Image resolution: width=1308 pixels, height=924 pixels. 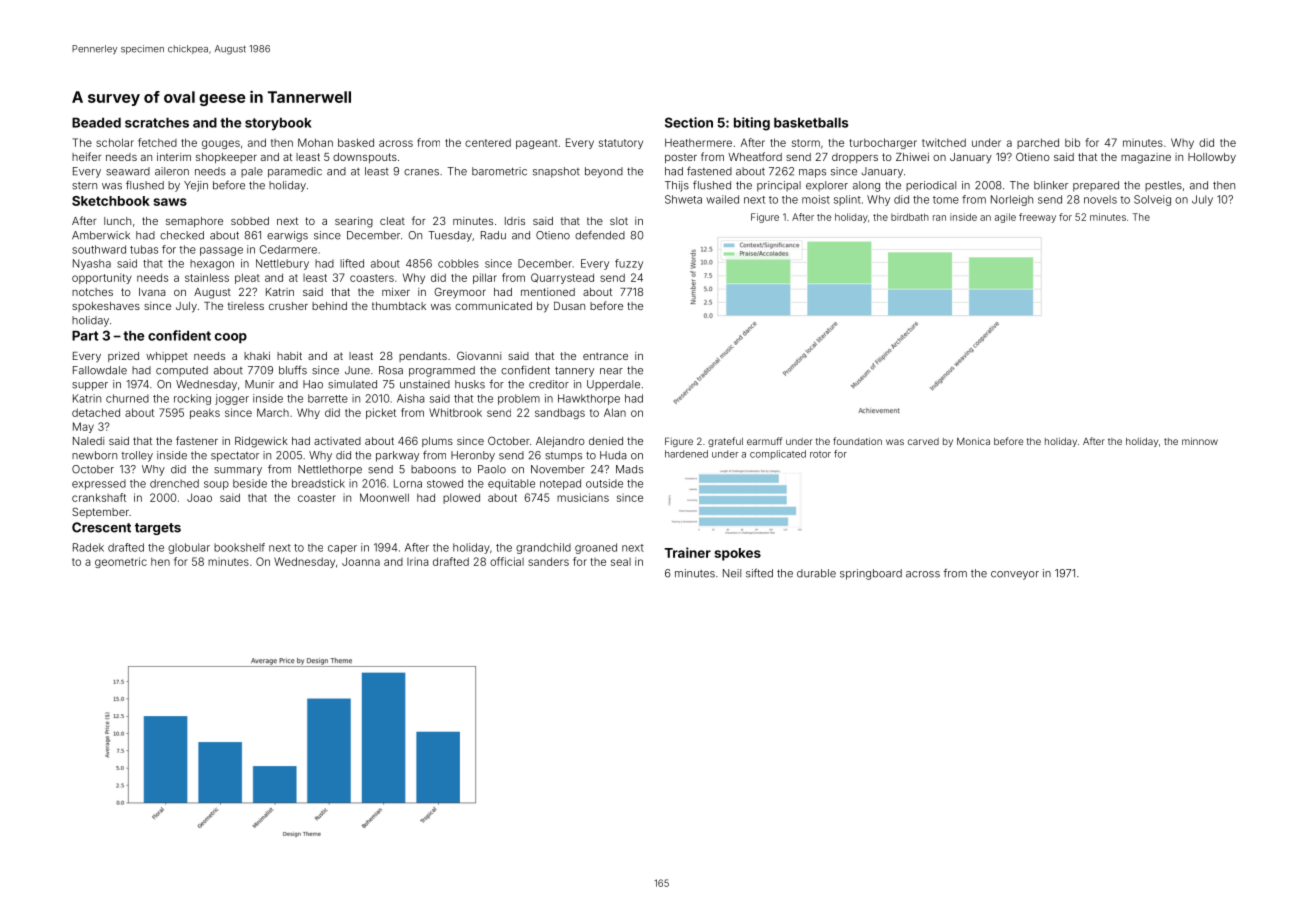 I want to click on maps, so click(x=812, y=173).
